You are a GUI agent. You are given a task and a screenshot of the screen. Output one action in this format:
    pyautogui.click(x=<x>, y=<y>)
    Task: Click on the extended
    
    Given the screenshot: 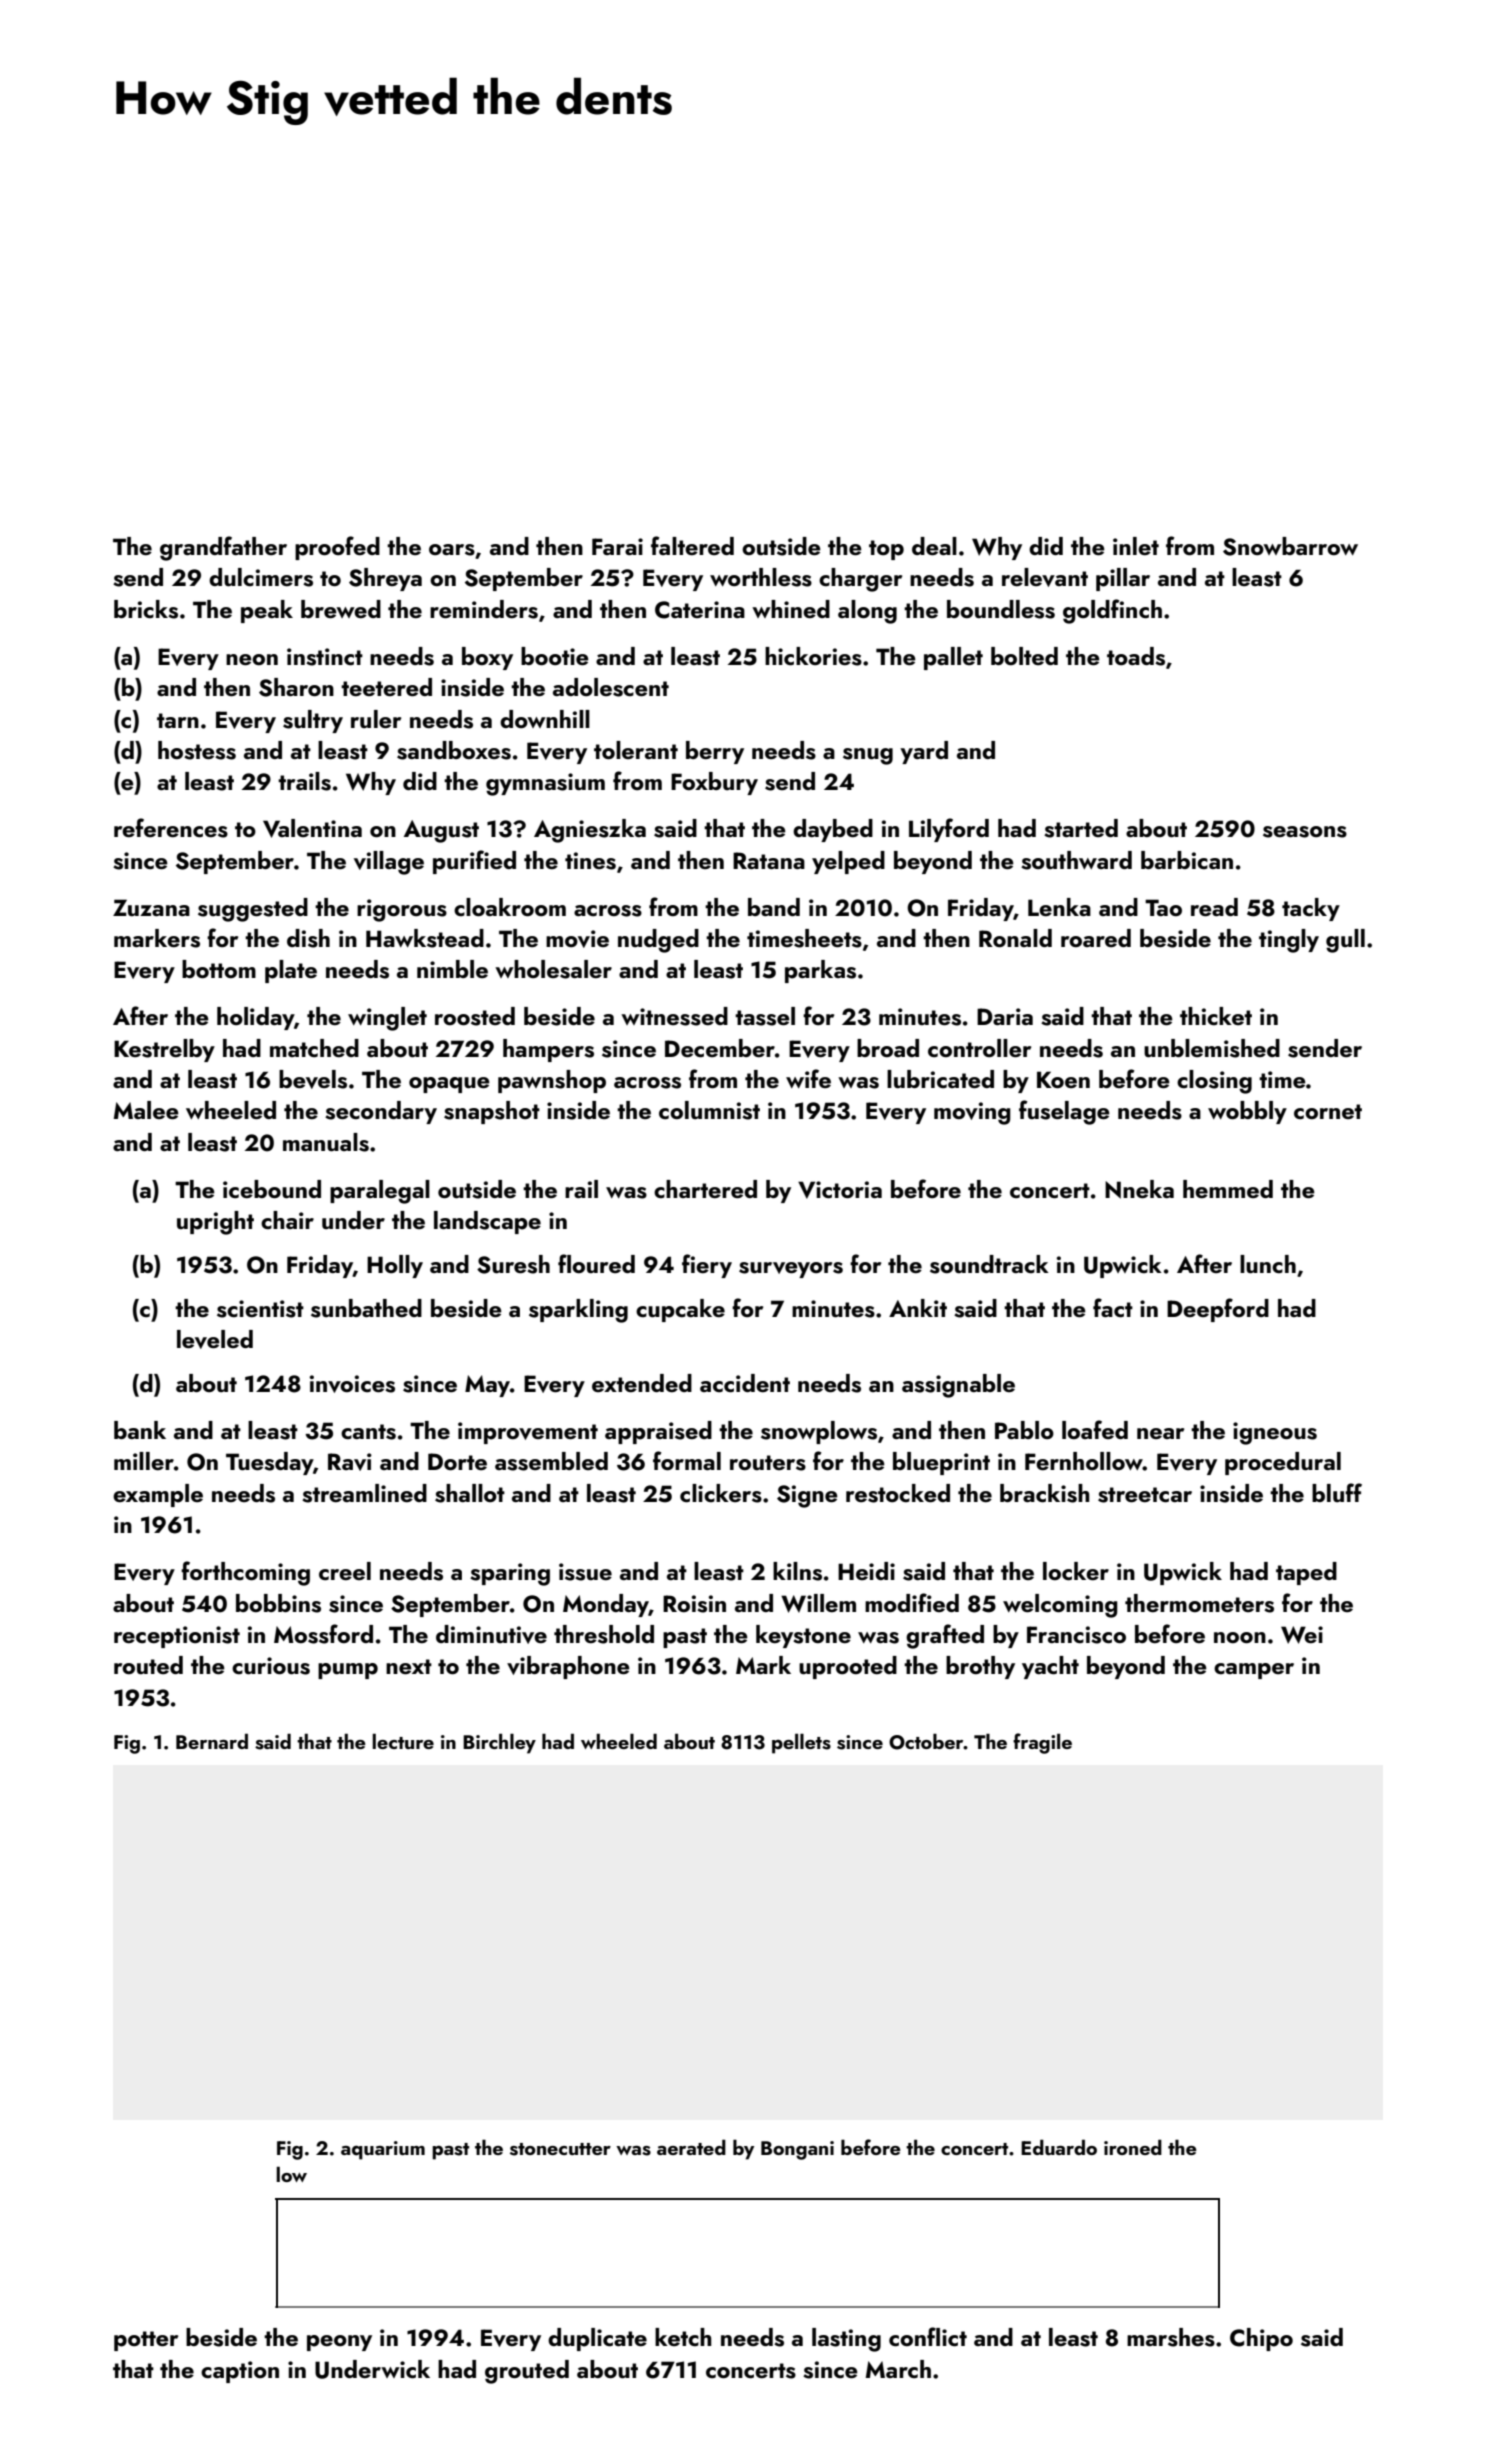 What is the action you would take?
    pyautogui.click(x=642, y=1383)
